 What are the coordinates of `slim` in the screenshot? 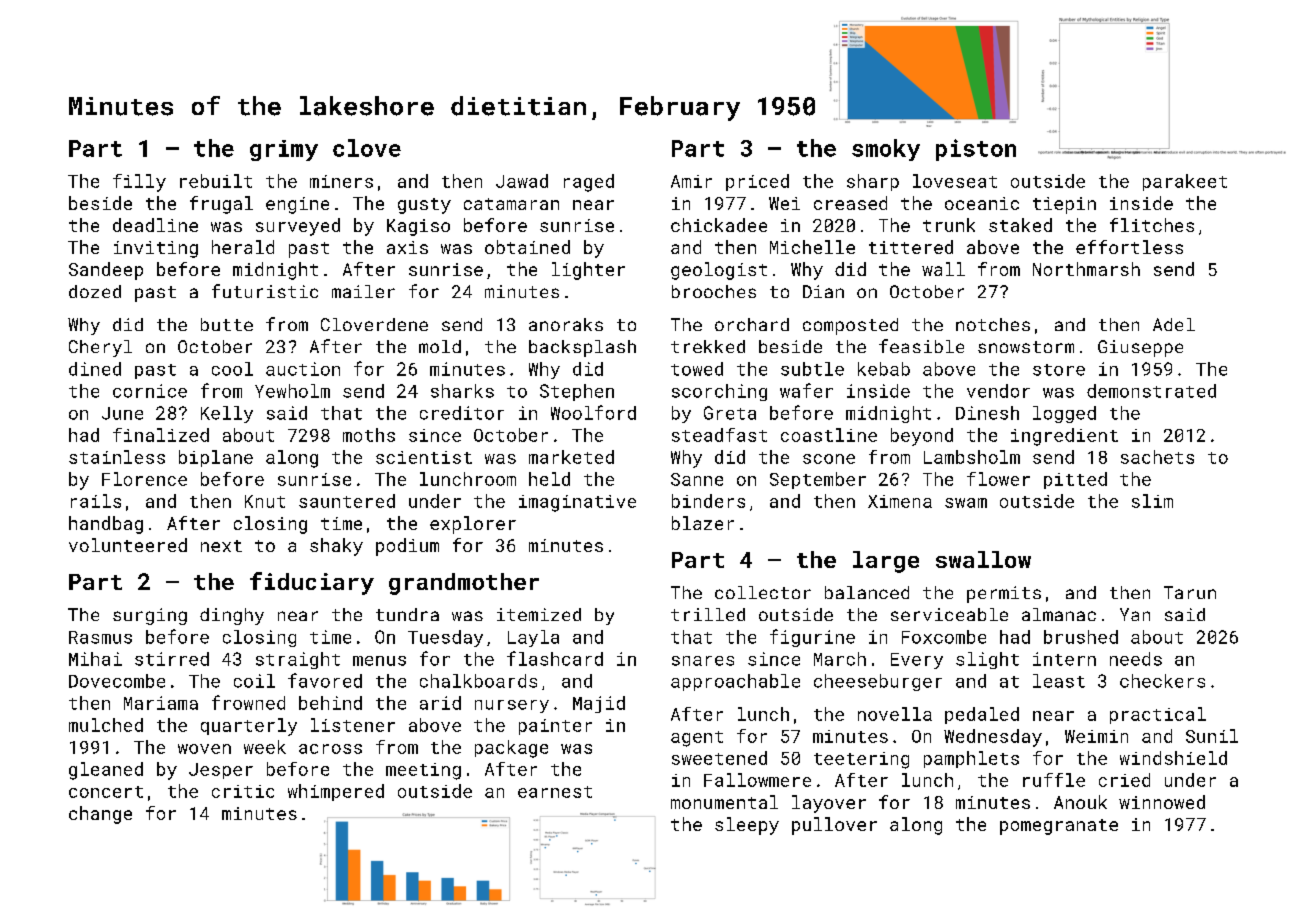 It's located at (1152, 501).
